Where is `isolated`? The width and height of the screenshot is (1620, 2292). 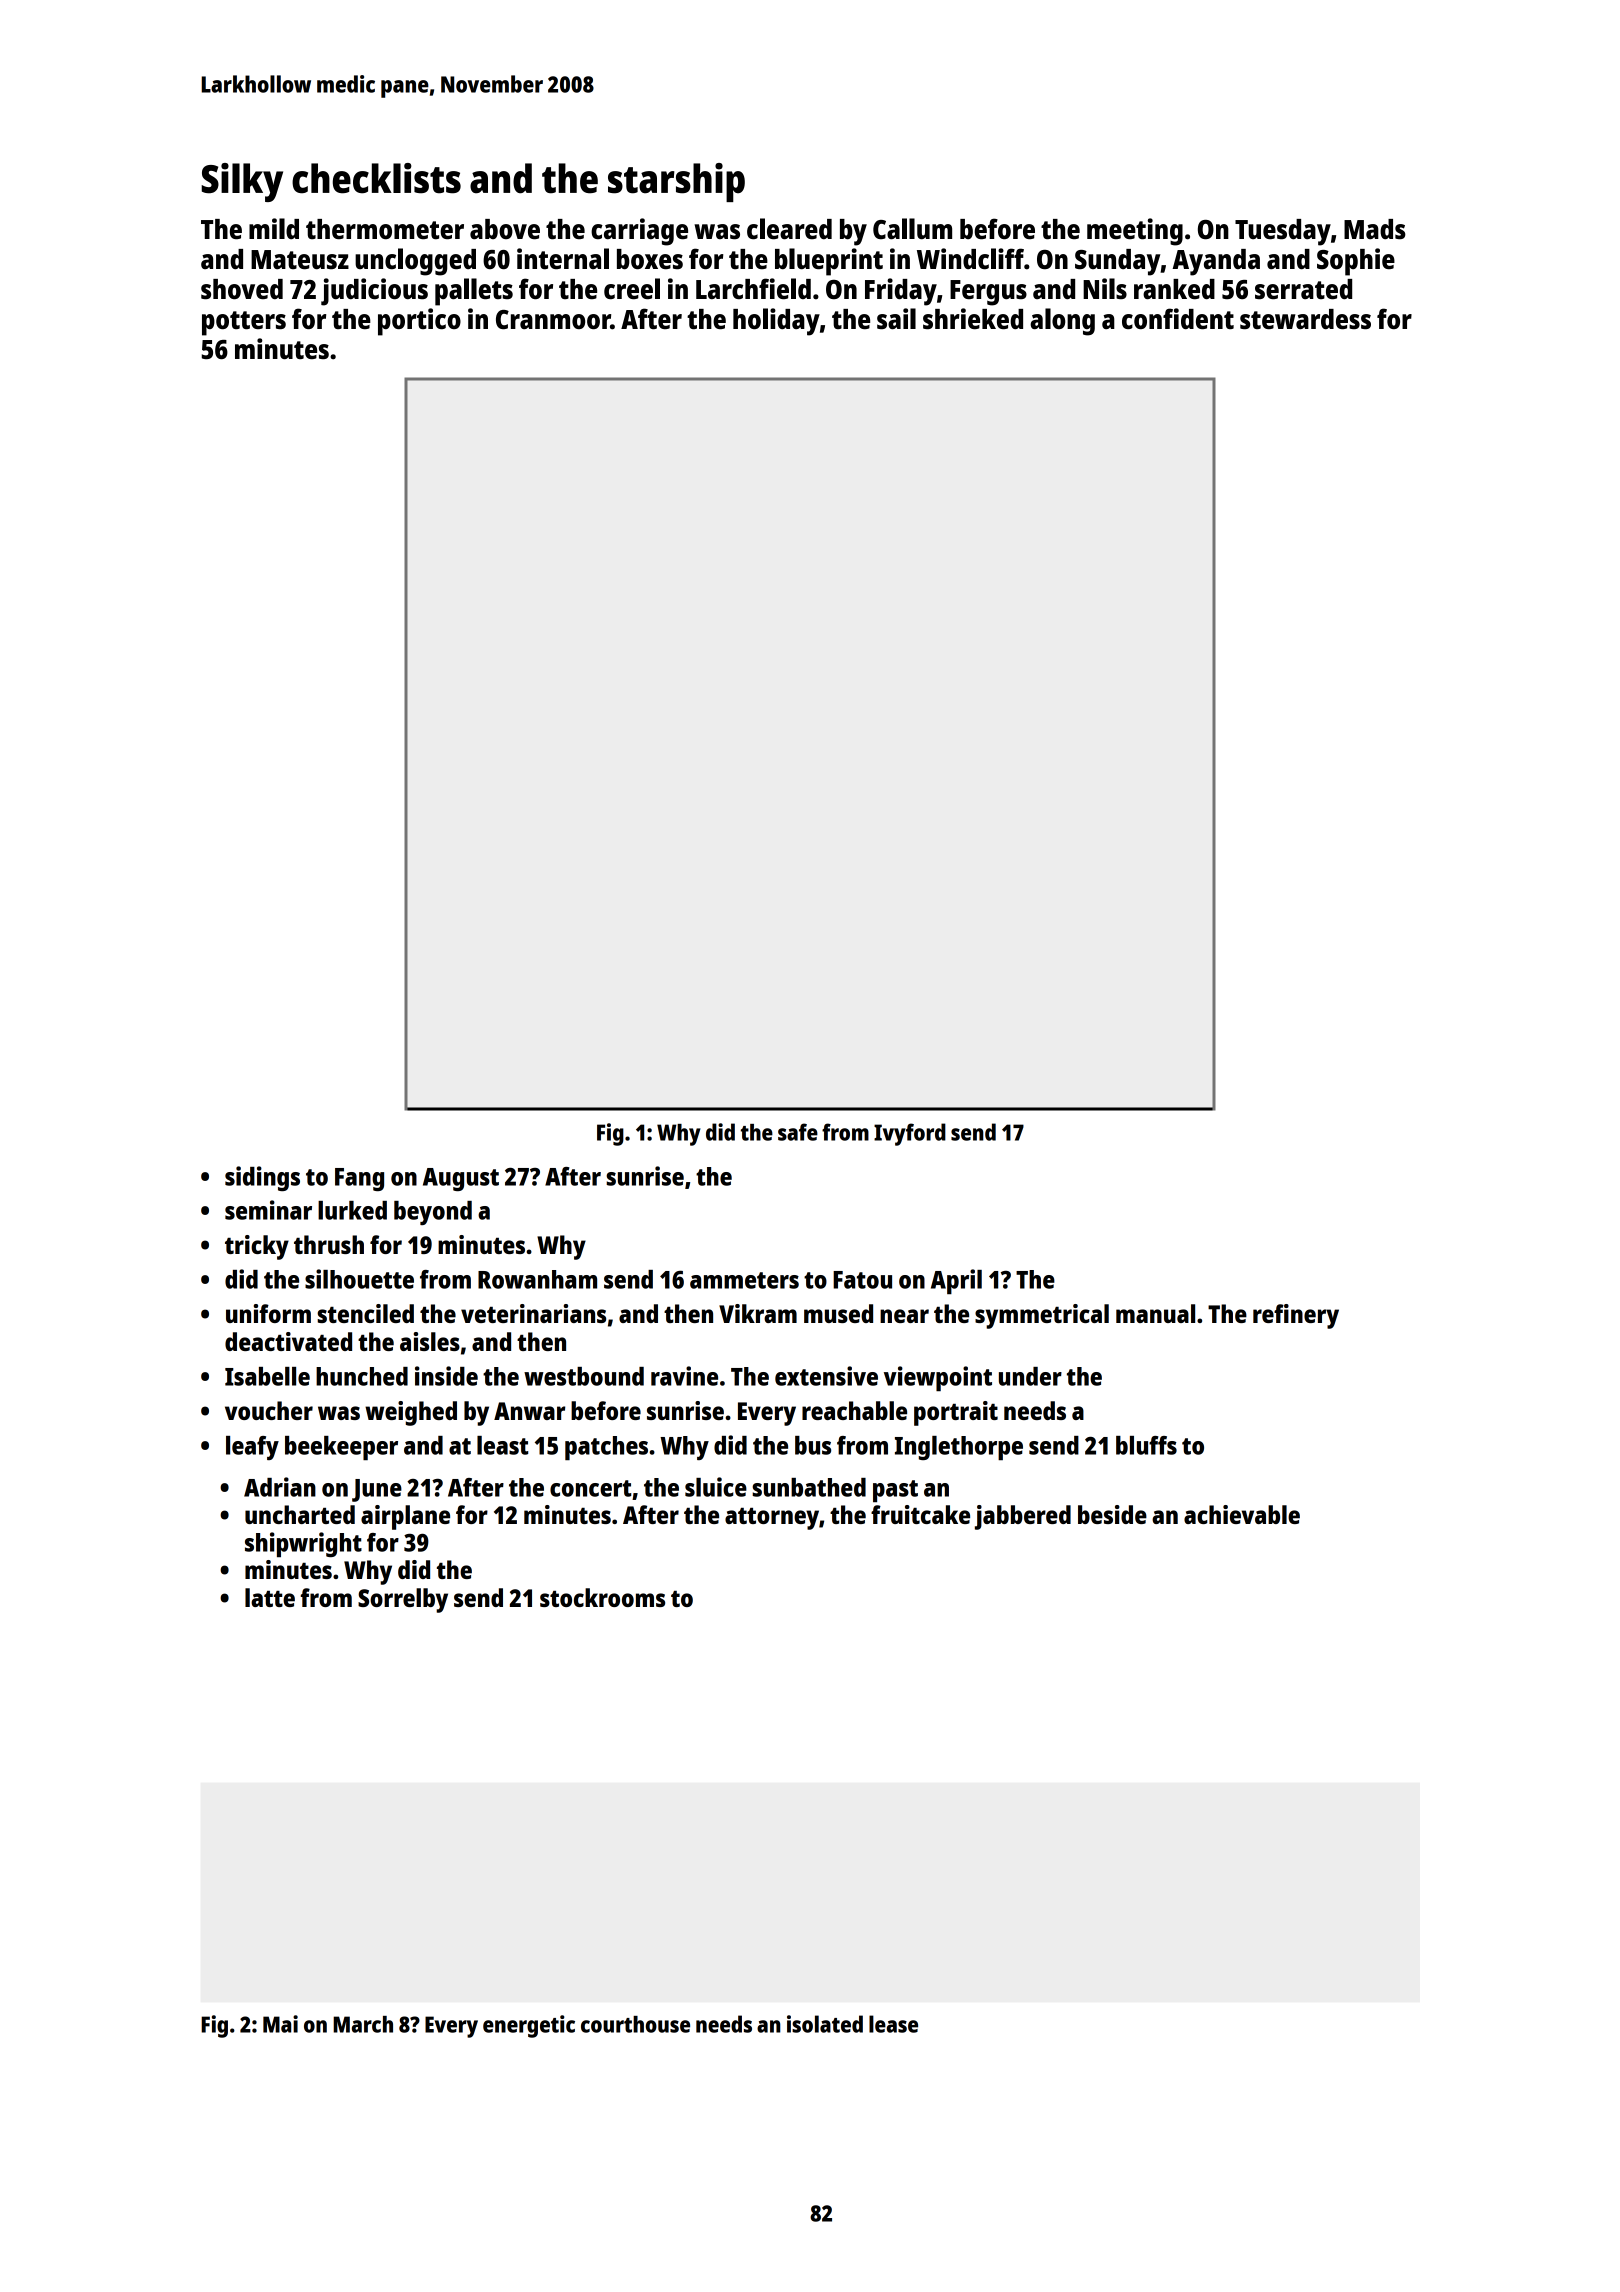
isolated is located at coordinates (825, 2024).
